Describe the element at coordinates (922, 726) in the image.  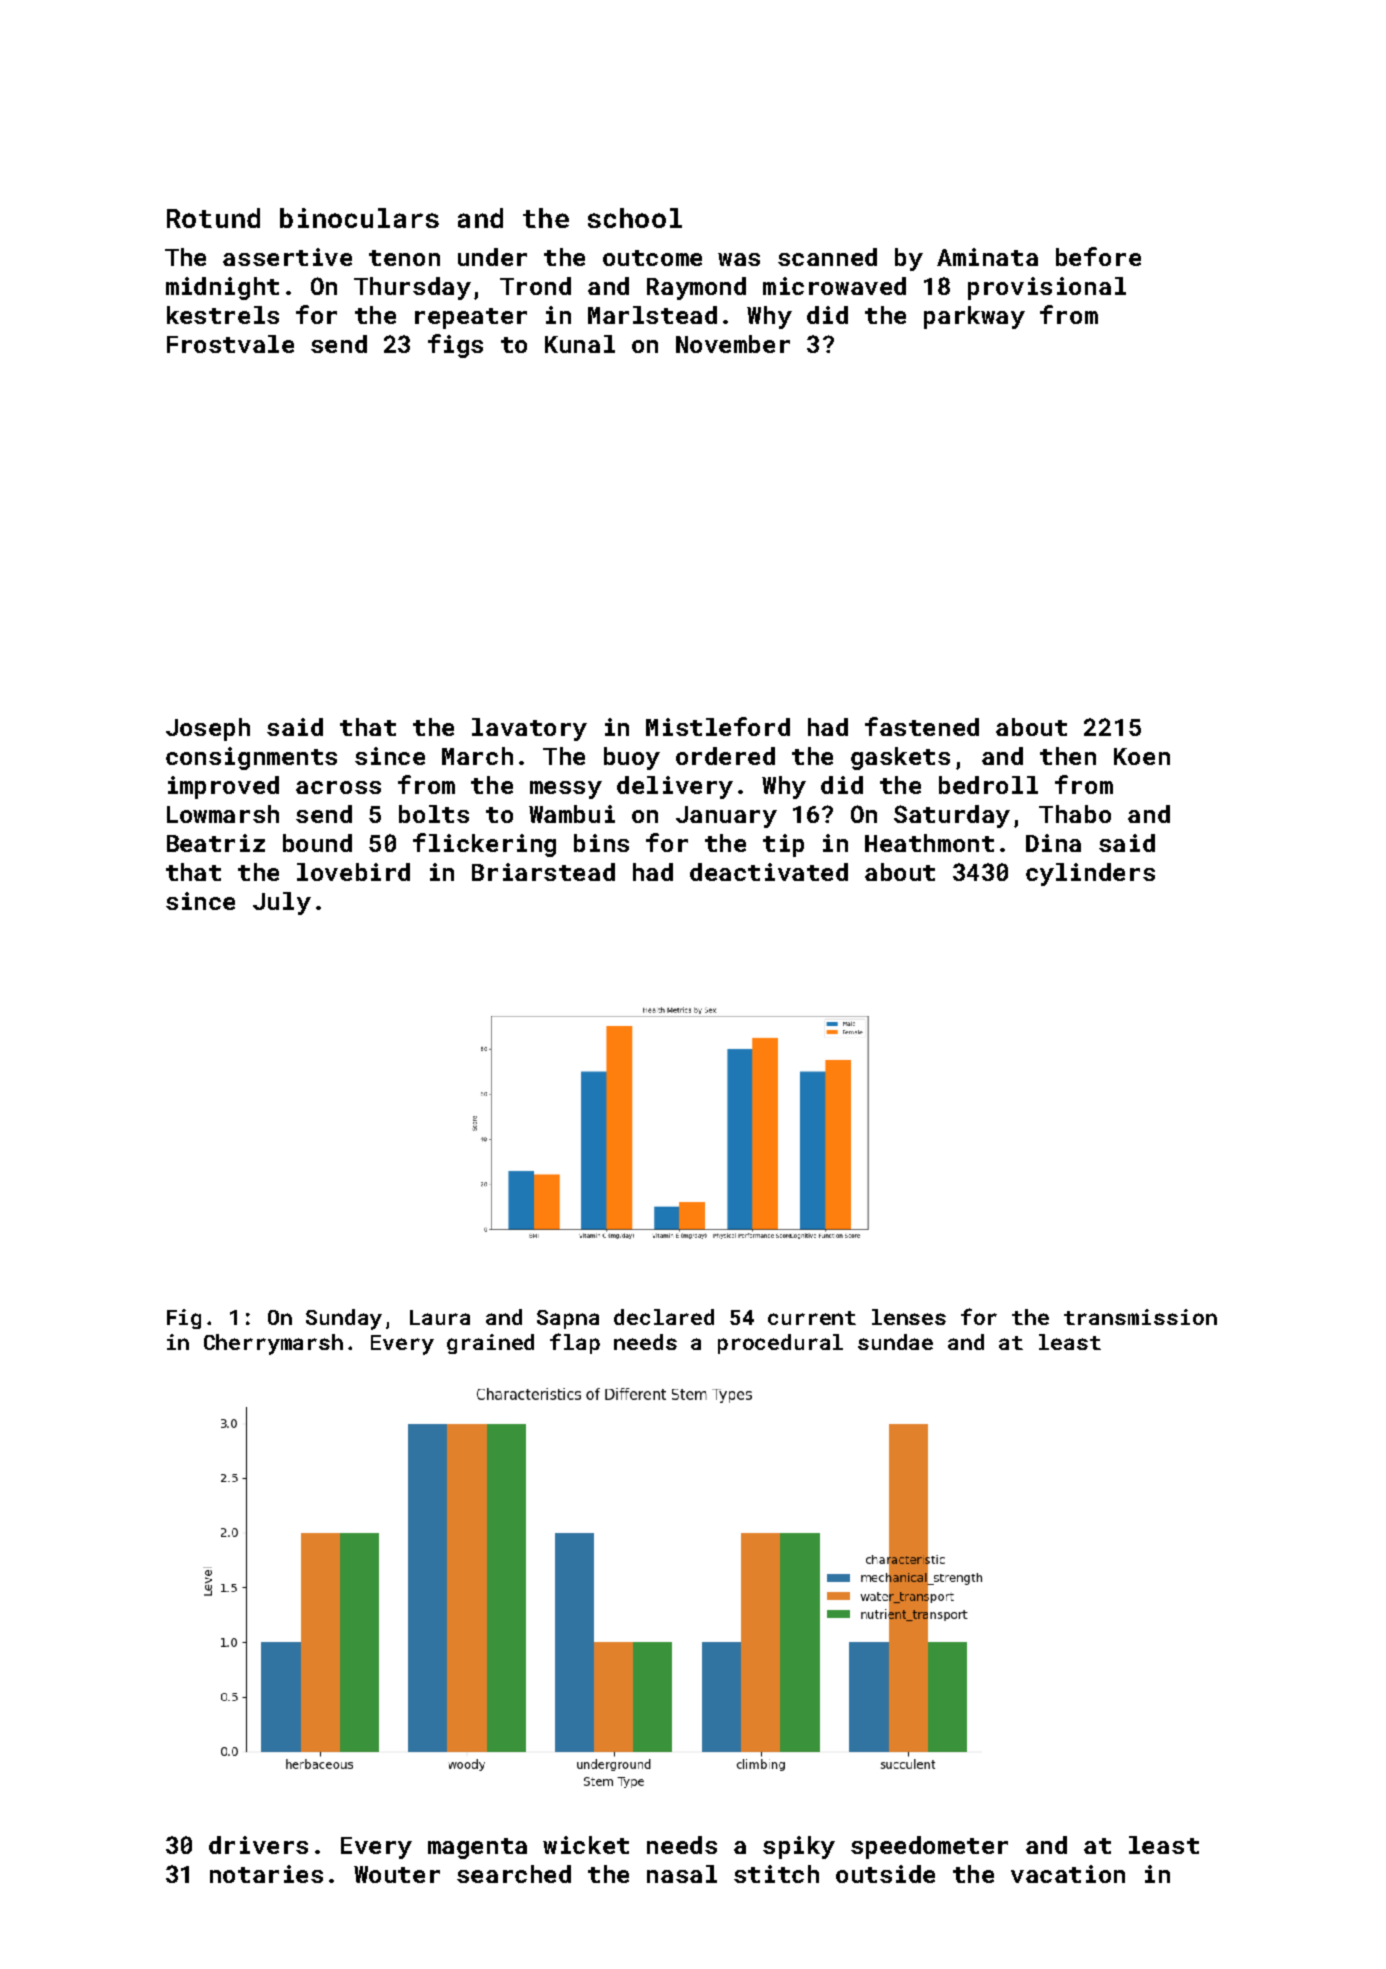
I see `fastened` at that location.
